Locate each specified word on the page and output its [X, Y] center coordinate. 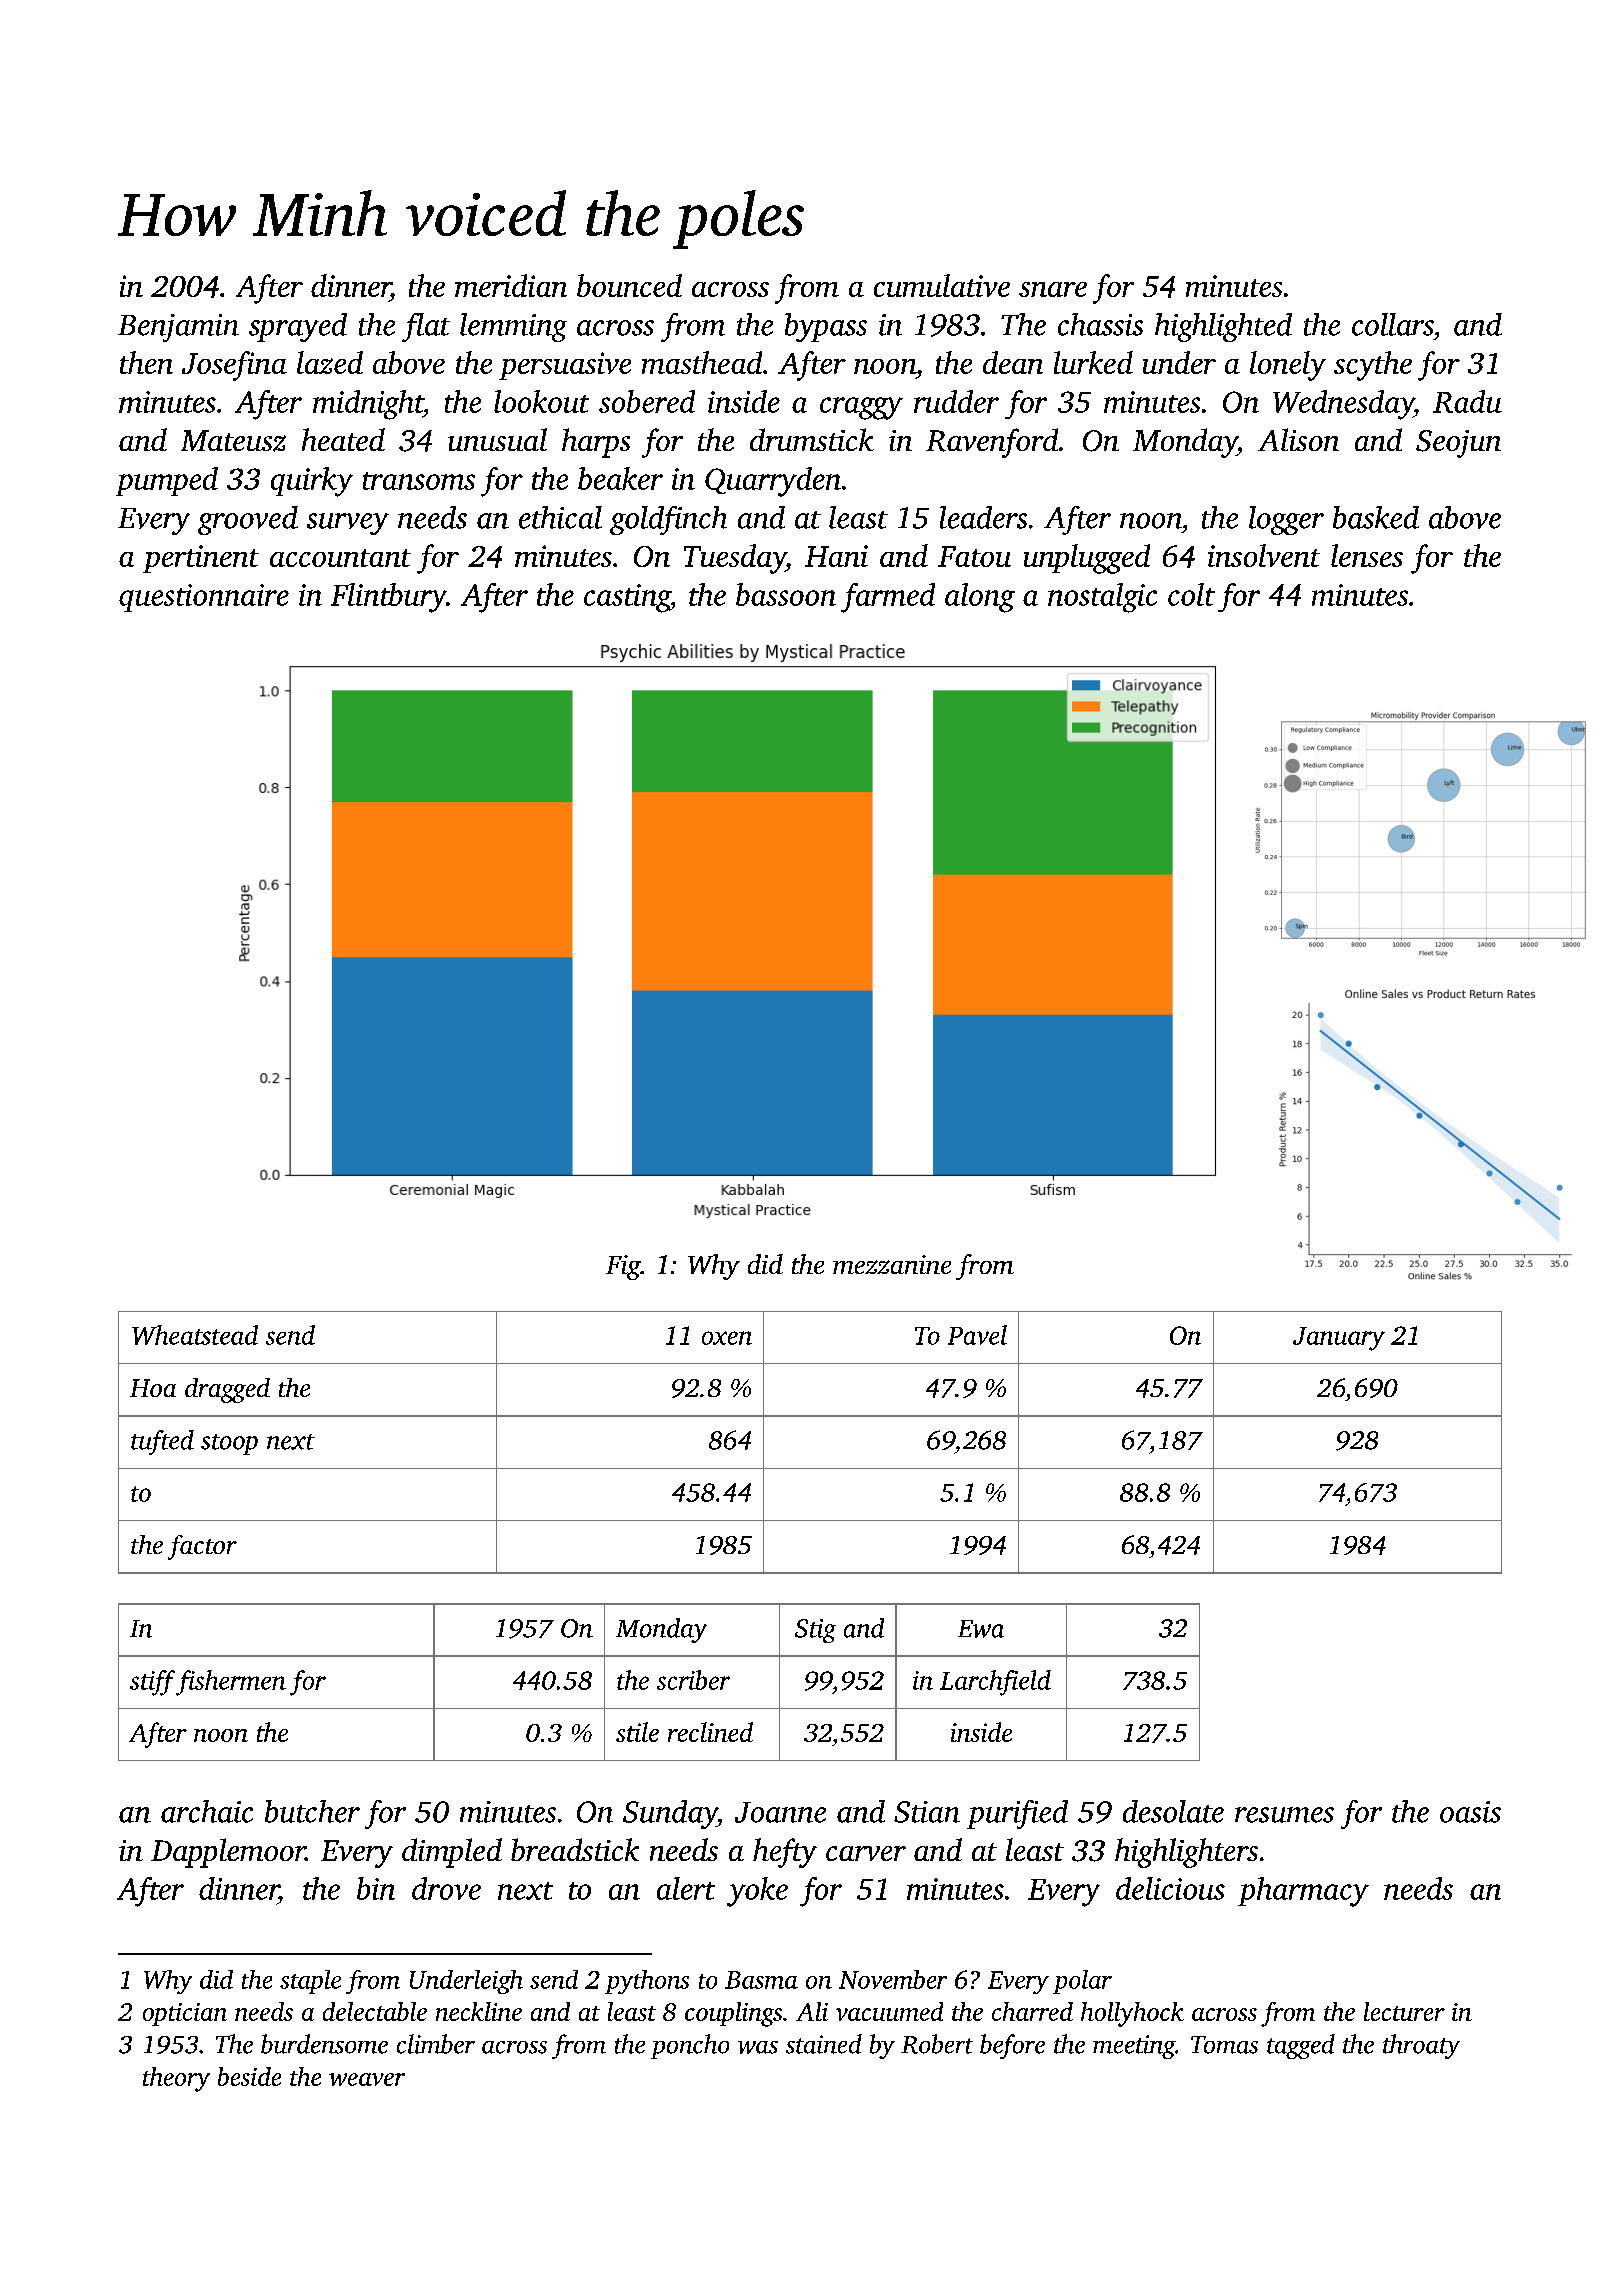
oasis [1470, 1812]
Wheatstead [195, 1335]
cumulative [942, 285]
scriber [693, 1680]
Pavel [977, 1335]
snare [1053, 289]
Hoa [153, 1388]
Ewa [981, 1629]
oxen [727, 1338]
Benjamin [178, 328]
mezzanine [892, 1264]
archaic [207, 1811]
